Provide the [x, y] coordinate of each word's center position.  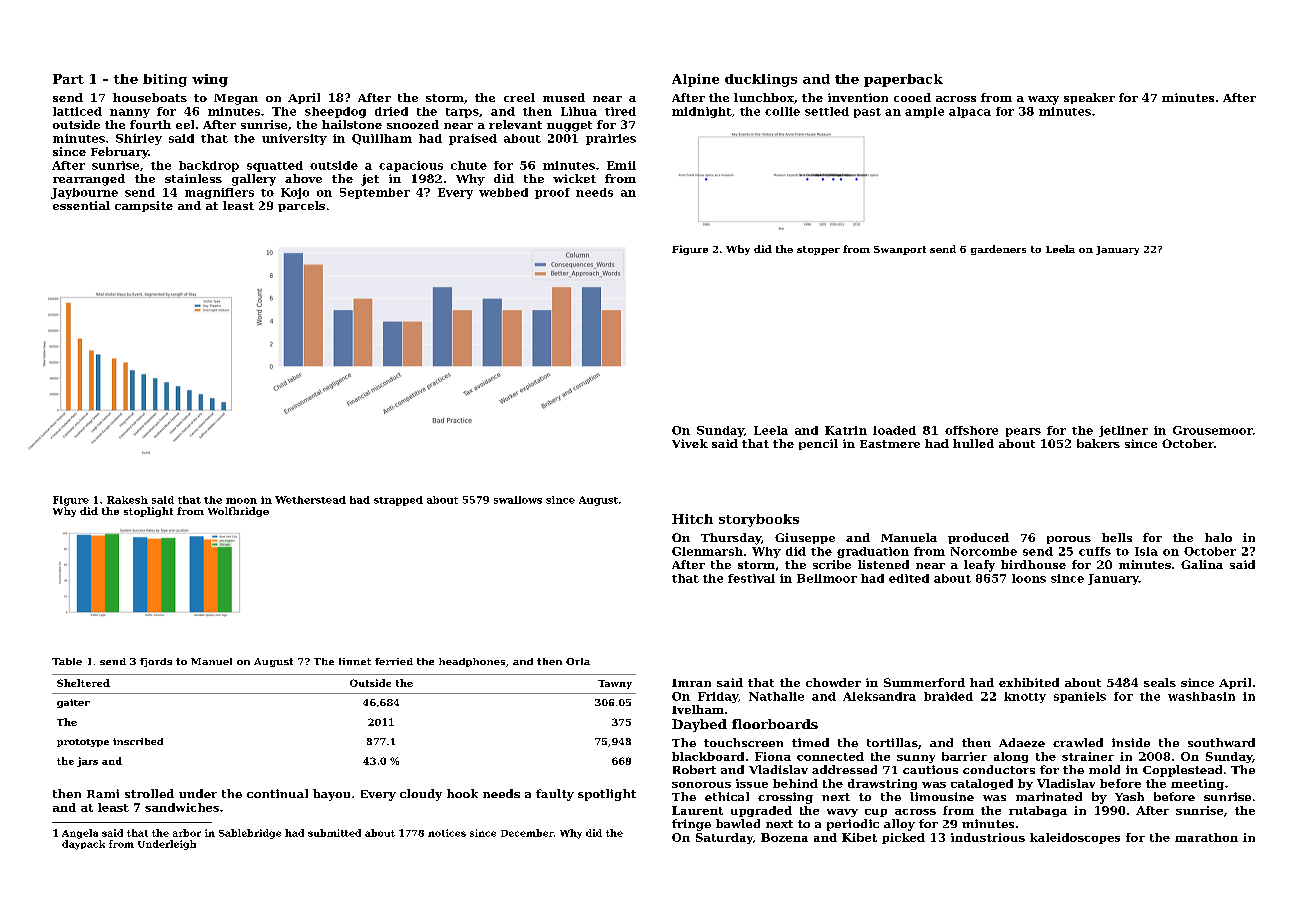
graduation [873, 552]
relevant [515, 124]
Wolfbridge [238, 512]
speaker [1089, 98]
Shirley [139, 139]
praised [473, 139]
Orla [578, 661]
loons [1029, 578]
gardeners [998, 250]
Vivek [690, 443]
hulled [973, 443]
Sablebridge [250, 834]
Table [67, 661]
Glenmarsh [707, 551]
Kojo [295, 193]
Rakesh [127, 500]
